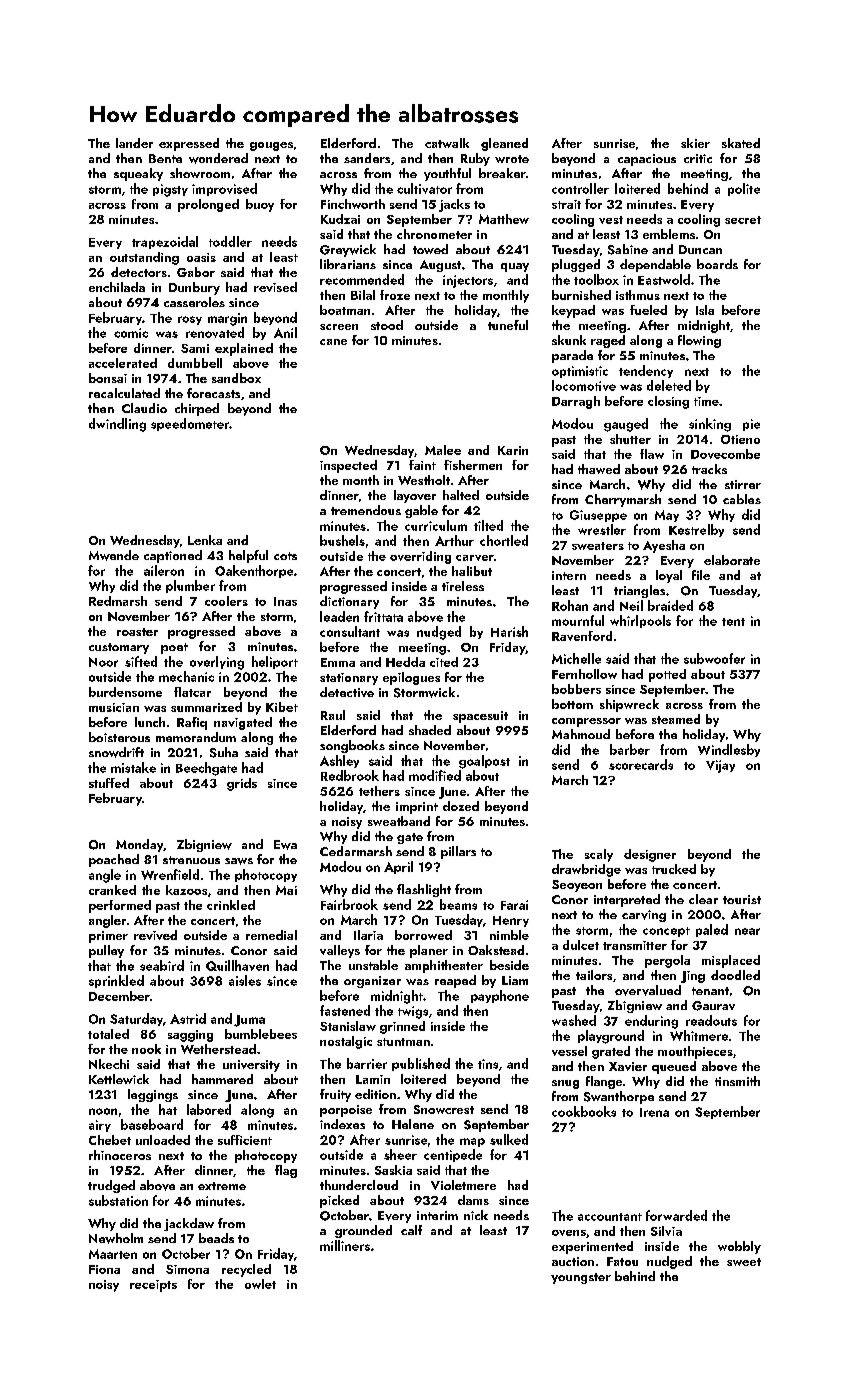 Image resolution: width=849 pixels, height=1400 pixels. Describe the element at coordinates (599, 469) in the screenshot. I see `thawed` at that location.
